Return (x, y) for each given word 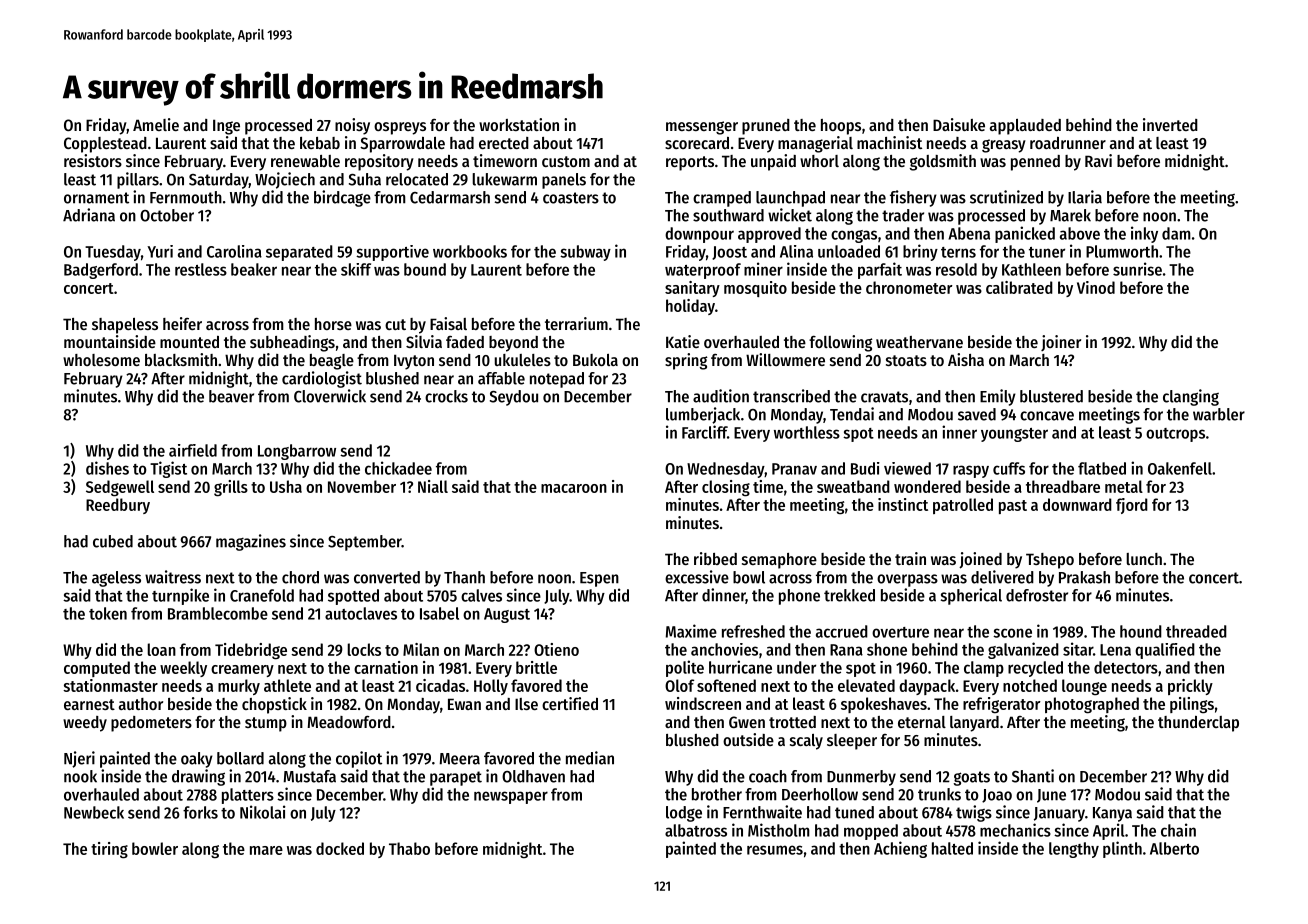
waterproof (703, 271)
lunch (1144, 559)
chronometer (909, 287)
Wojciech (285, 180)
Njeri (79, 759)
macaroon (574, 488)
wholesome (101, 360)
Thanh (464, 577)
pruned (766, 127)
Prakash (1084, 577)
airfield (193, 450)
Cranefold (262, 595)
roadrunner (1068, 143)
